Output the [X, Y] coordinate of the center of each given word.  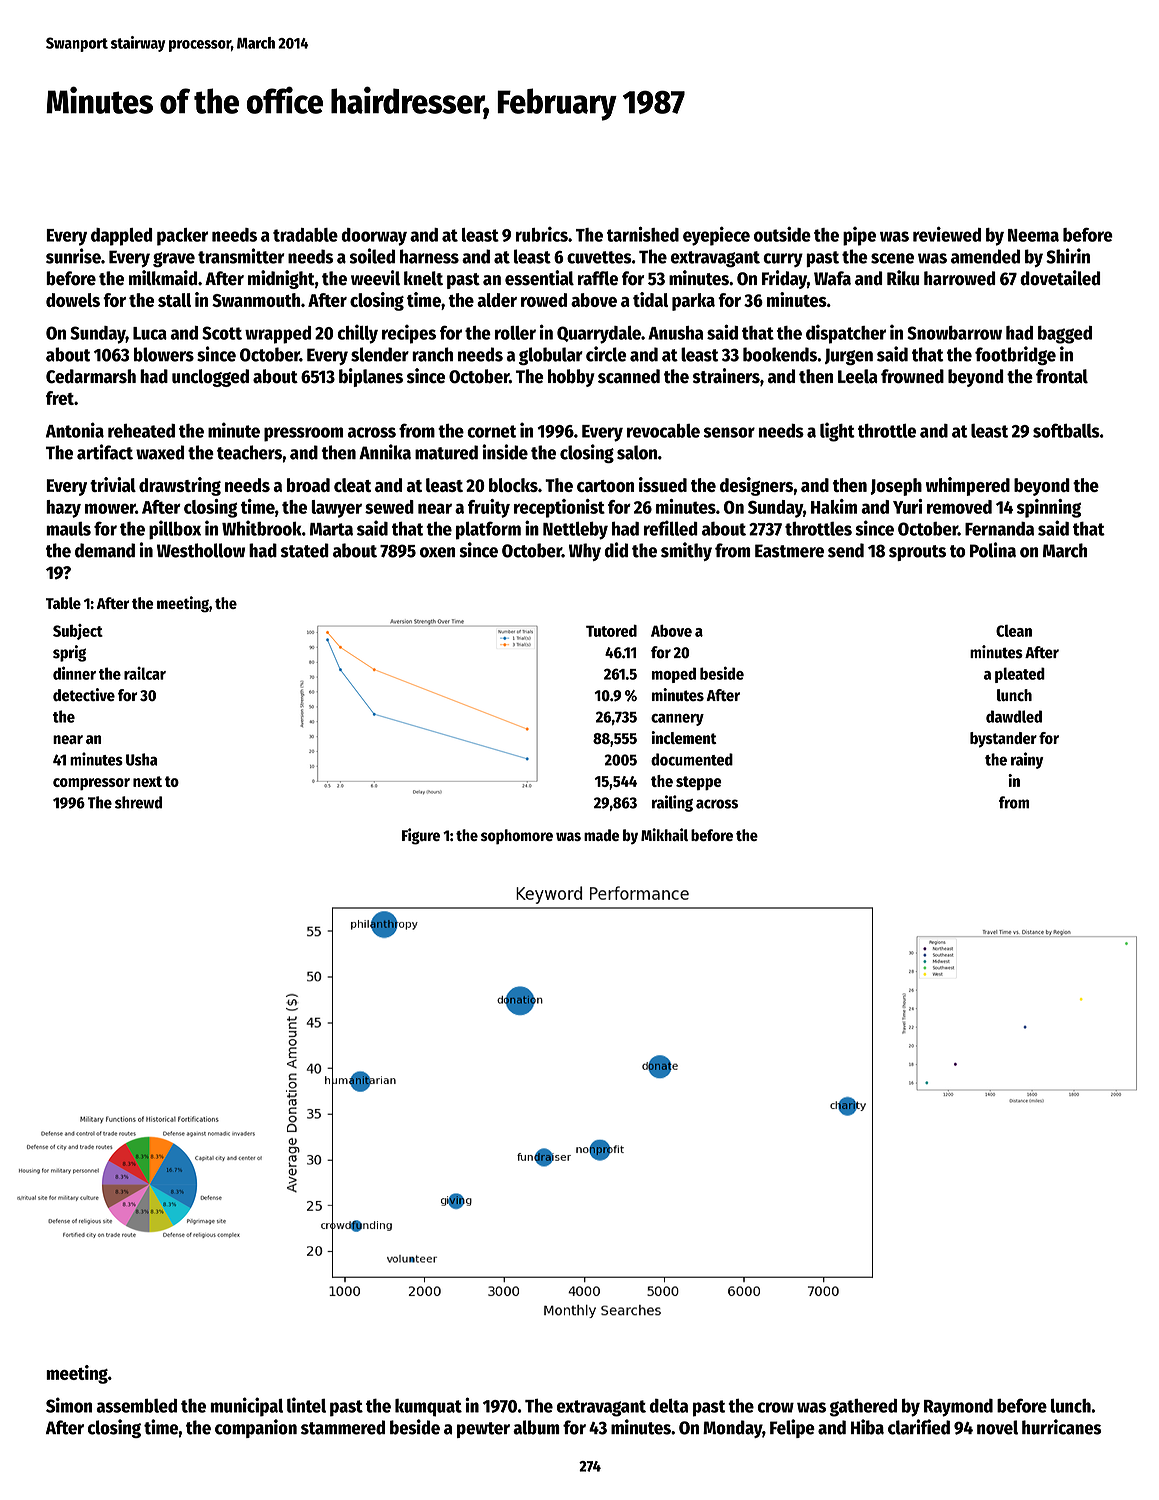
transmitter [241, 256]
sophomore [517, 837]
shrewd [138, 802]
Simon [69, 1405]
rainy [1027, 760]
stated [305, 550]
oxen [437, 552]
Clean [1014, 631]
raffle [598, 278]
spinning [1049, 508]
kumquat [428, 1408]
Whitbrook [262, 528]
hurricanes [1061, 1427]
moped [674, 675]
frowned [912, 376]
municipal [246, 1407]
